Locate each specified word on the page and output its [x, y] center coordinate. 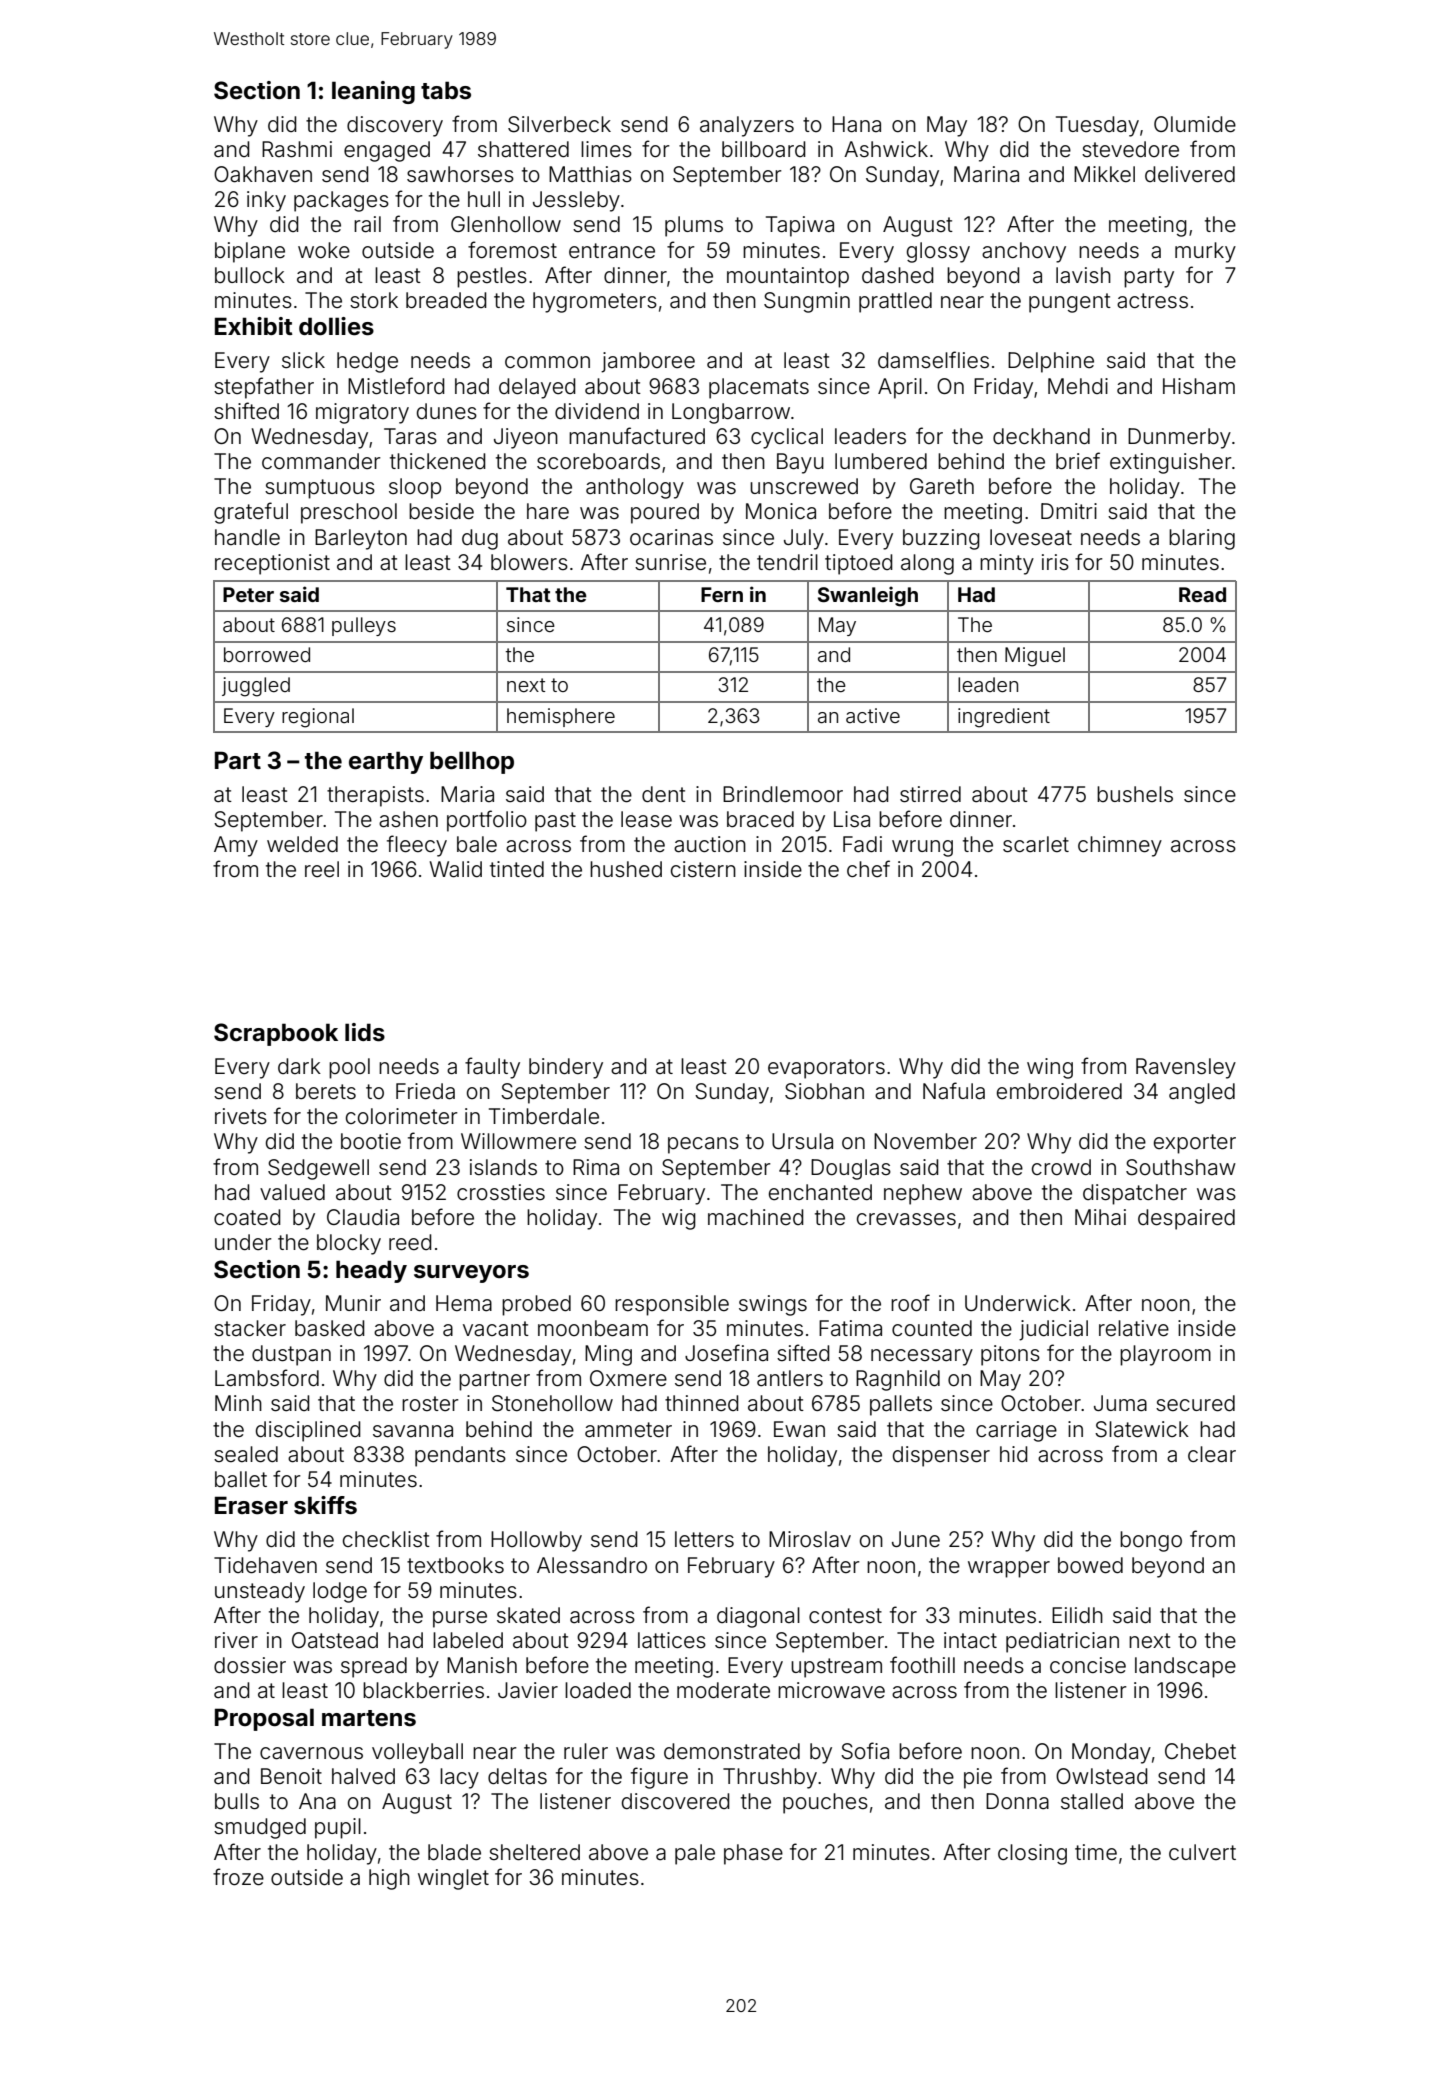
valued [292, 1192]
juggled [256, 687]
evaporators [826, 1069]
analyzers [747, 126]
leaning [373, 92]
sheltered [534, 1852]
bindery [566, 1068]
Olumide [1195, 124]
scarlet [1036, 844]
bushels [1135, 794]
